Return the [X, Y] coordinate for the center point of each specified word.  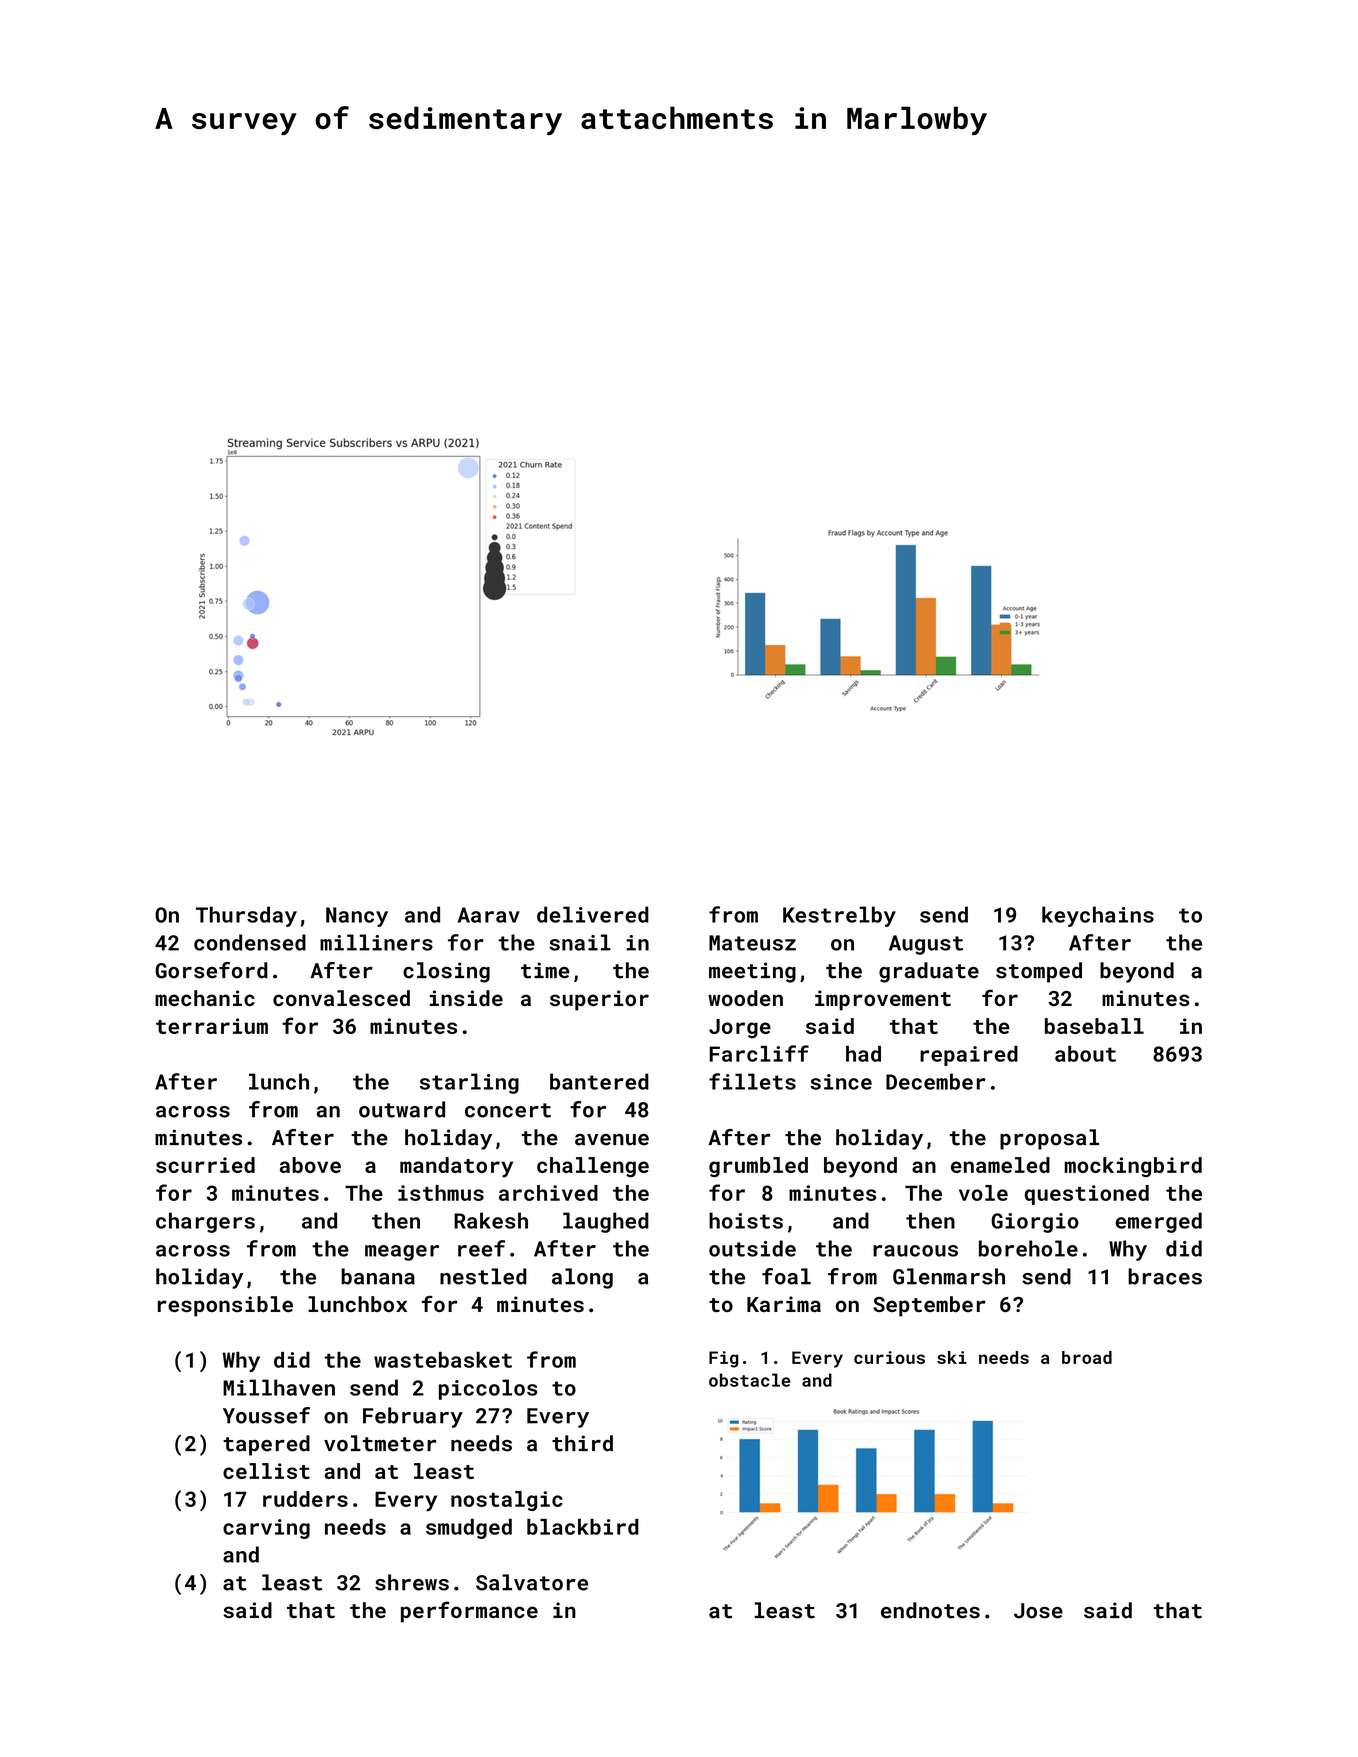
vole [983, 1193]
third [582, 1443]
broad [1087, 1357]
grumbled [758, 1167]
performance [469, 1612]
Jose [1038, 1611]
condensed [250, 942]
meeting [752, 972]
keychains [1098, 916]
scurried [205, 1165]
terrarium [212, 1026]
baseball [1094, 1026]
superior [599, 1000]
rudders [305, 1499]
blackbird [583, 1527]
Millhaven [279, 1387]
